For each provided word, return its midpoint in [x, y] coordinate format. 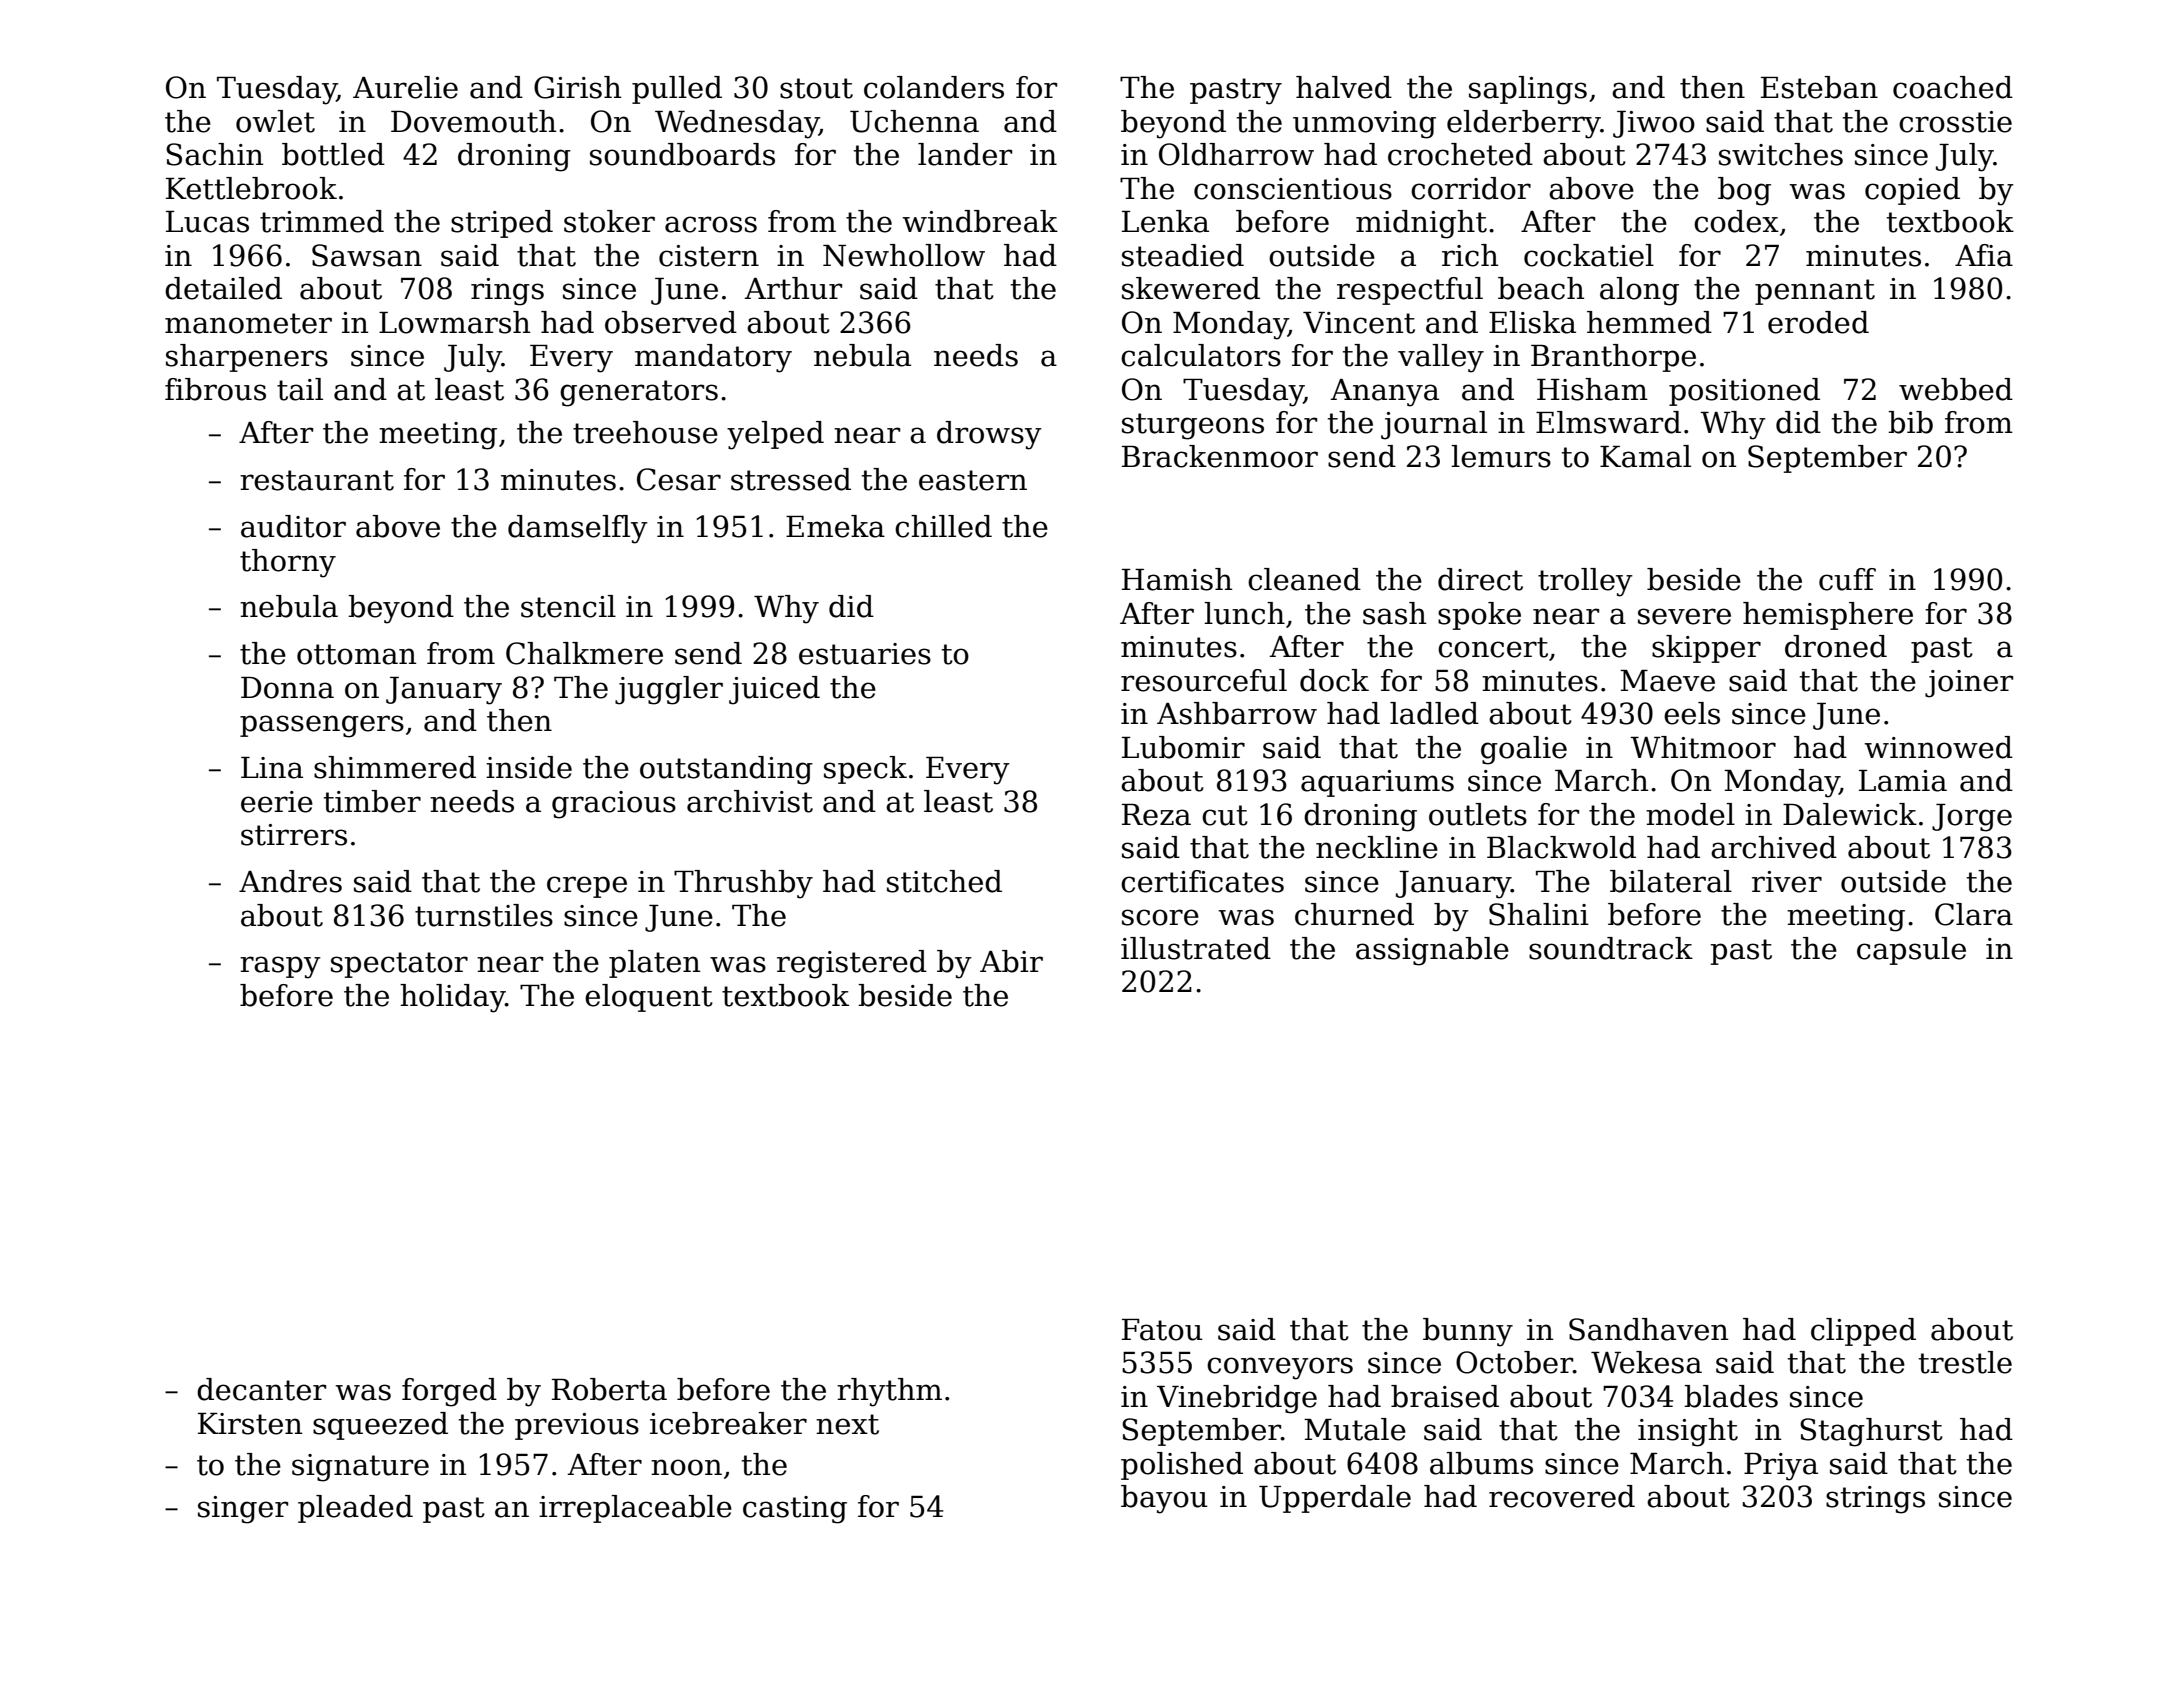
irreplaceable [635, 1509]
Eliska [1532, 322]
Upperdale [1335, 1499]
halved [1344, 87]
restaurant [317, 480]
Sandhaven [1648, 1329]
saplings [1528, 90]
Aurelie [405, 87]
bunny [1468, 1332]
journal [1434, 425]
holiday [453, 998]
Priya [1781, 1467]
